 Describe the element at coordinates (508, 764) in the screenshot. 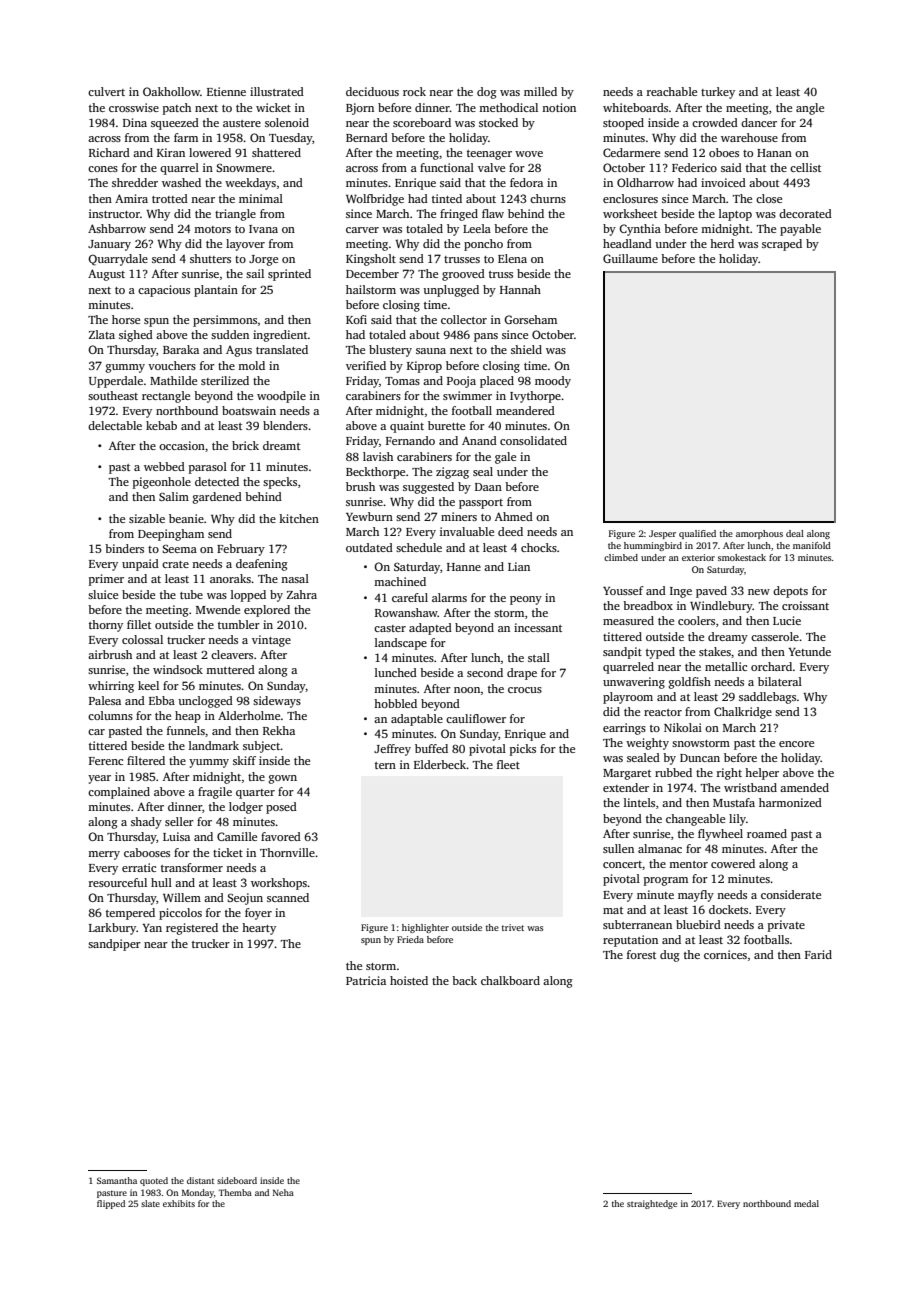

I see `fleet` at that location.
